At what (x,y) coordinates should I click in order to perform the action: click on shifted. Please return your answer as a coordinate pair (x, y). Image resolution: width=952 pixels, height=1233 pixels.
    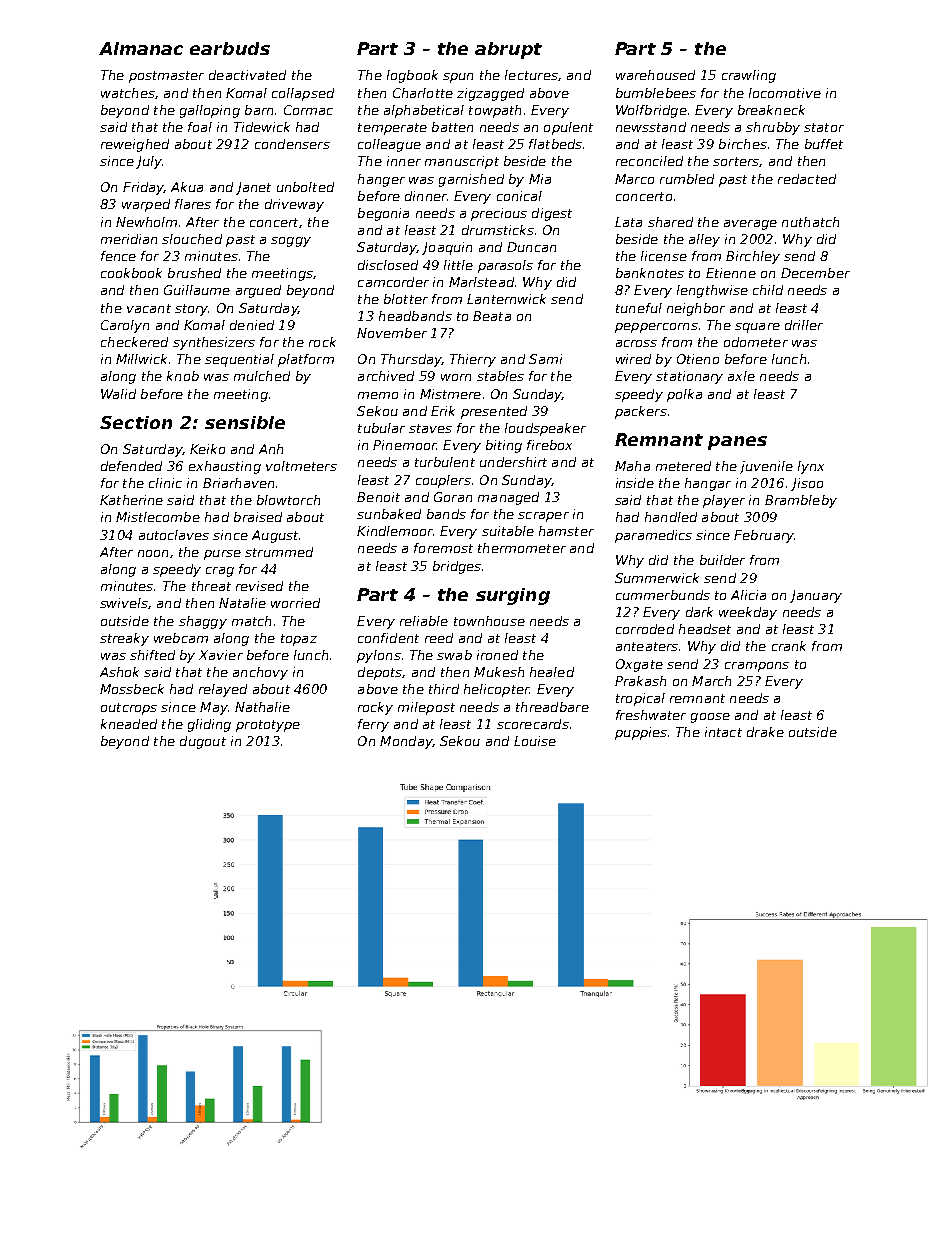
    Looking at the image, I should click on (152, 655).
